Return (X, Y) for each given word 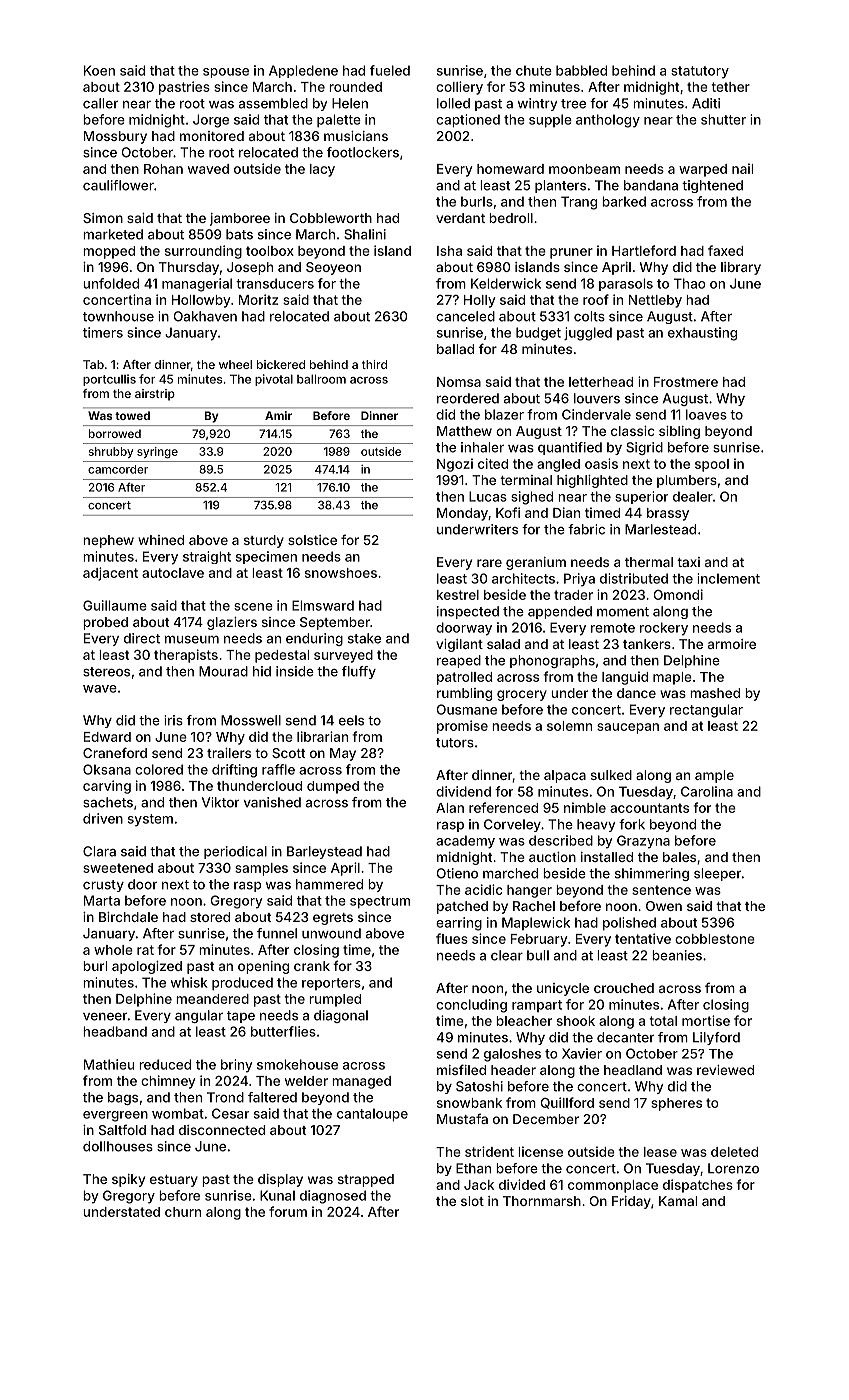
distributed (634, 578)
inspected (468, 612)
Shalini (365, 234)
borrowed (115, 433)
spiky (128, 1180)
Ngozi (455, 465)
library (741, 268)
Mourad (223, 671)
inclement (728, 578)
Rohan (163, 169)
